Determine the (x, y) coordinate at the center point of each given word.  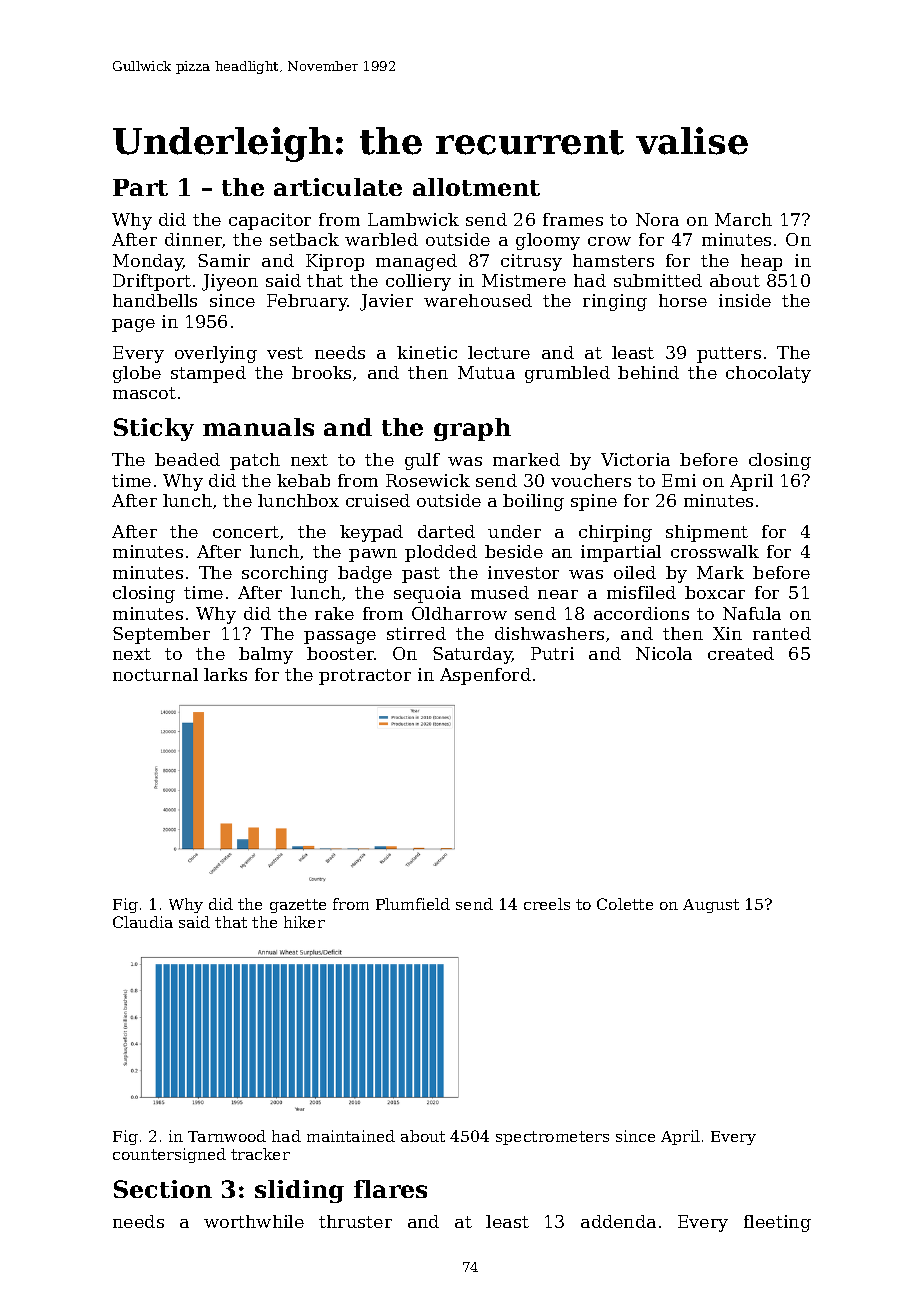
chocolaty (768, 374)
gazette (298, 906)
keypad (371, 533)
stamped (208, 374)
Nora (657, 219)
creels (547, 904)
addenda (618, 1221)
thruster (355, 1221)
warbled (381, 239)
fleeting (777, 1223)
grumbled (567, 374)
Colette (625, 904)
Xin (727, 633)
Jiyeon (230, 282)
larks (225, 674)
